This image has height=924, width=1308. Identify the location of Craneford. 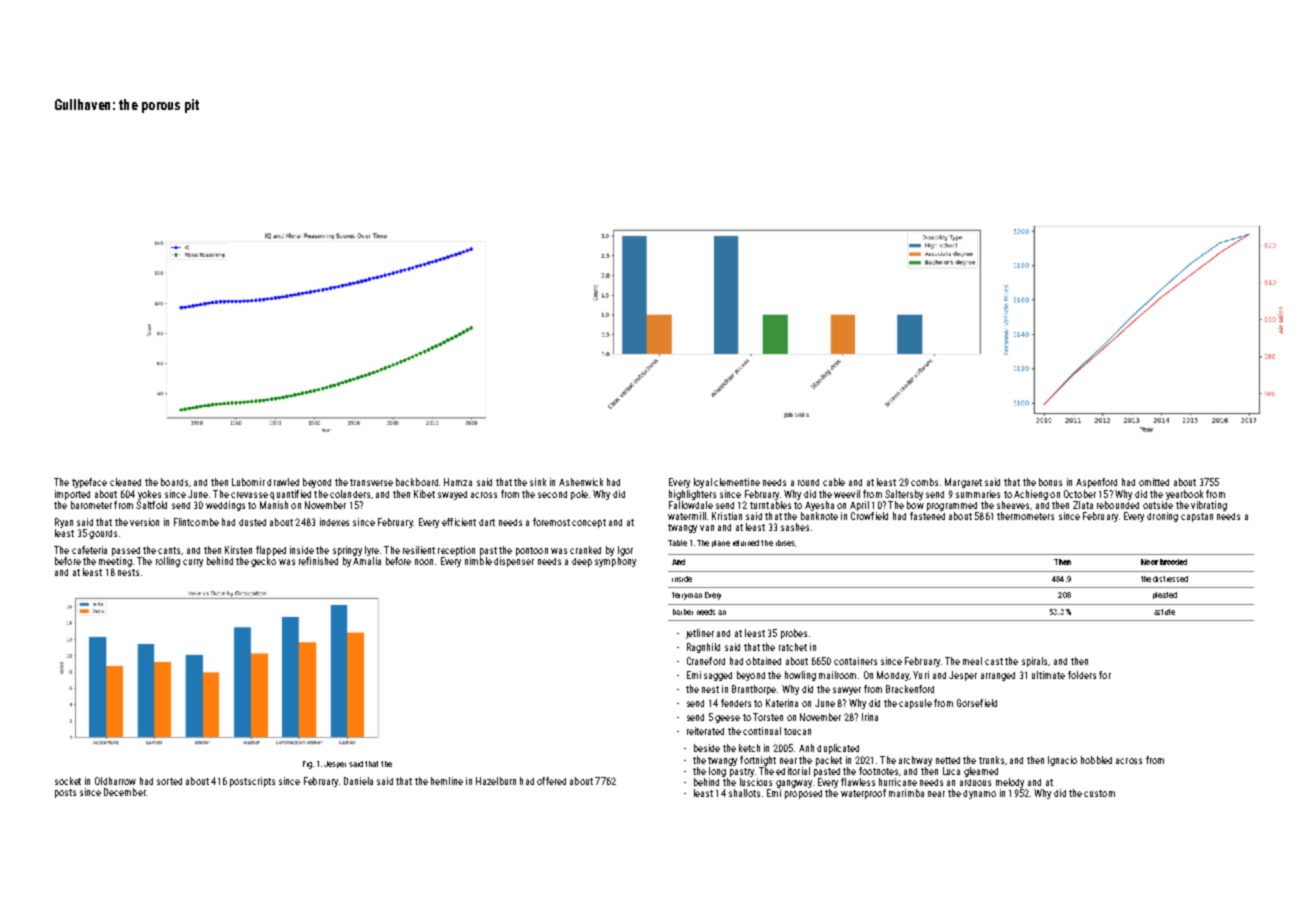
(706, 661).
